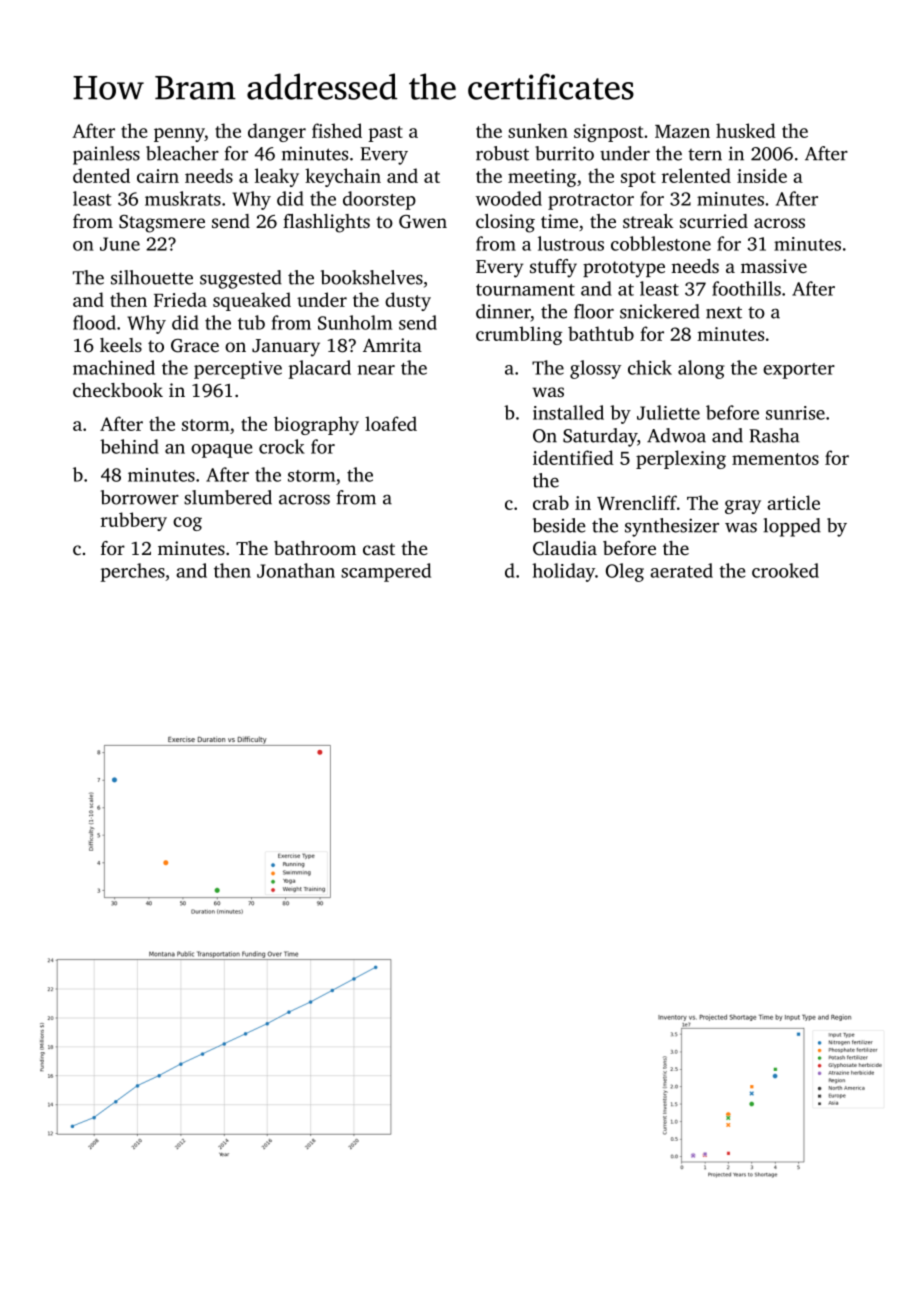 This screenshot has width=924, height=1311. I want to click on Jonathan, so click(296, 570).
